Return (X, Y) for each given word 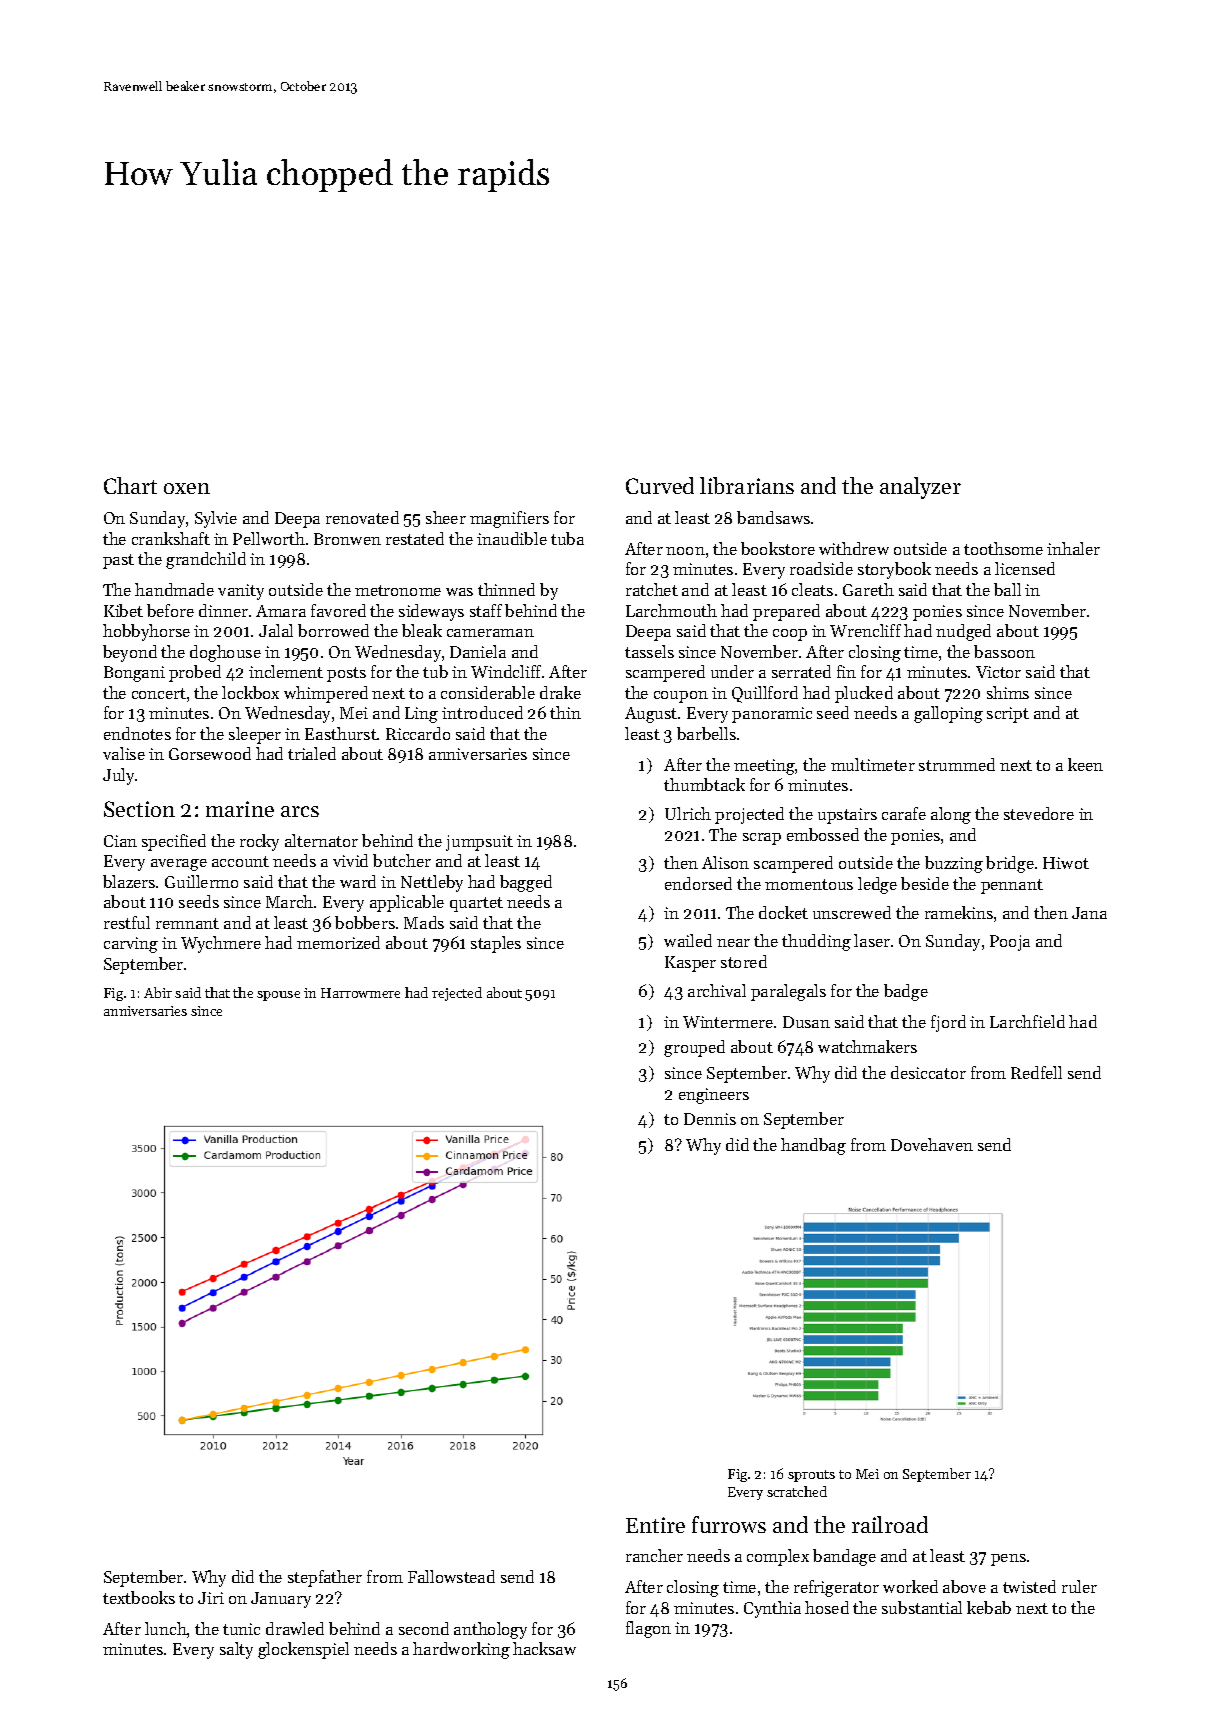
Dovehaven (932, 1144)
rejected (457, 994)
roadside (821, 568)
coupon (681, 697)
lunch (166, 1628)
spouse (278, 996)
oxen (187, 488)
